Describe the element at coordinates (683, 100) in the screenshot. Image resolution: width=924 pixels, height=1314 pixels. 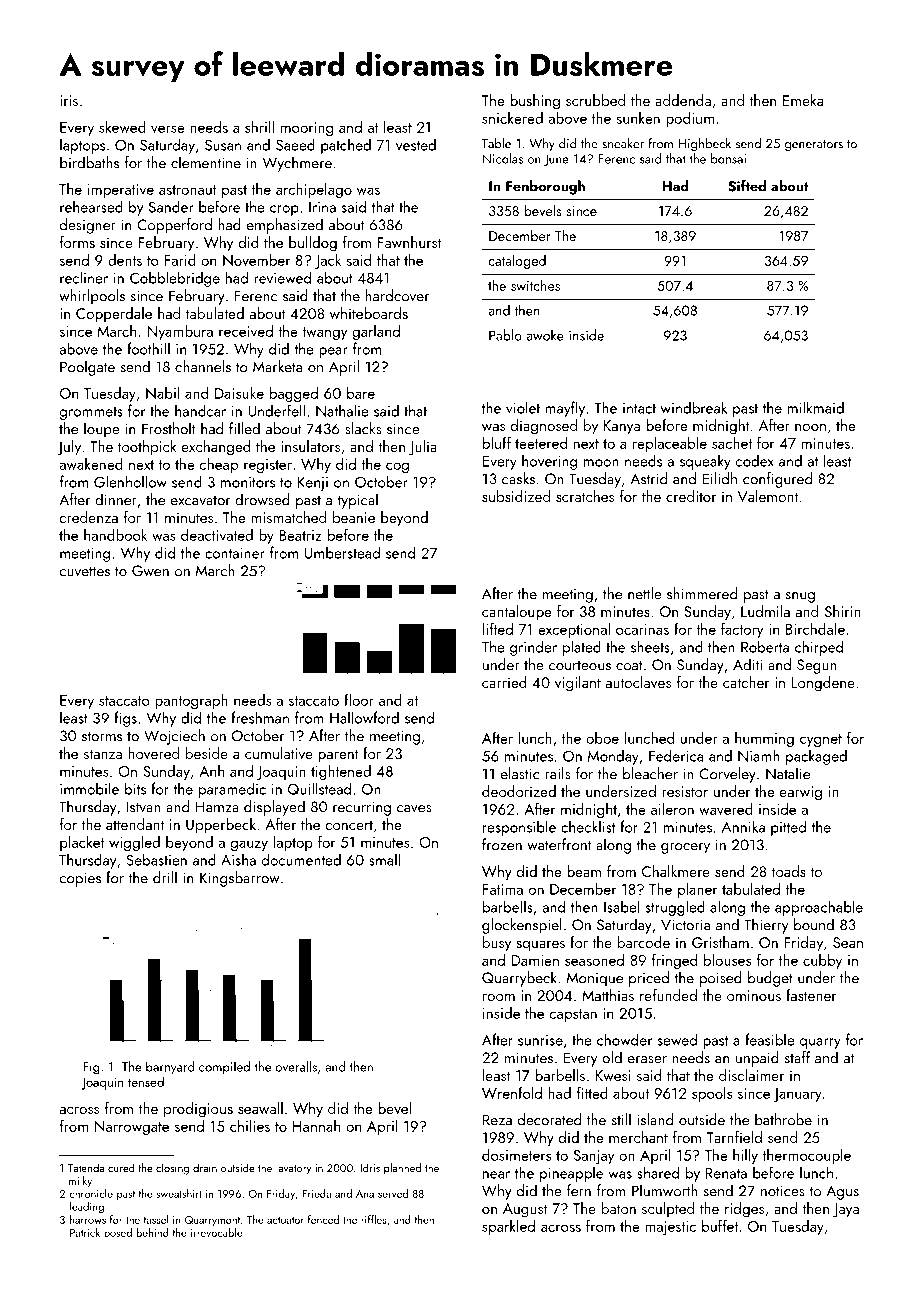
I see `addenda` at that location.
